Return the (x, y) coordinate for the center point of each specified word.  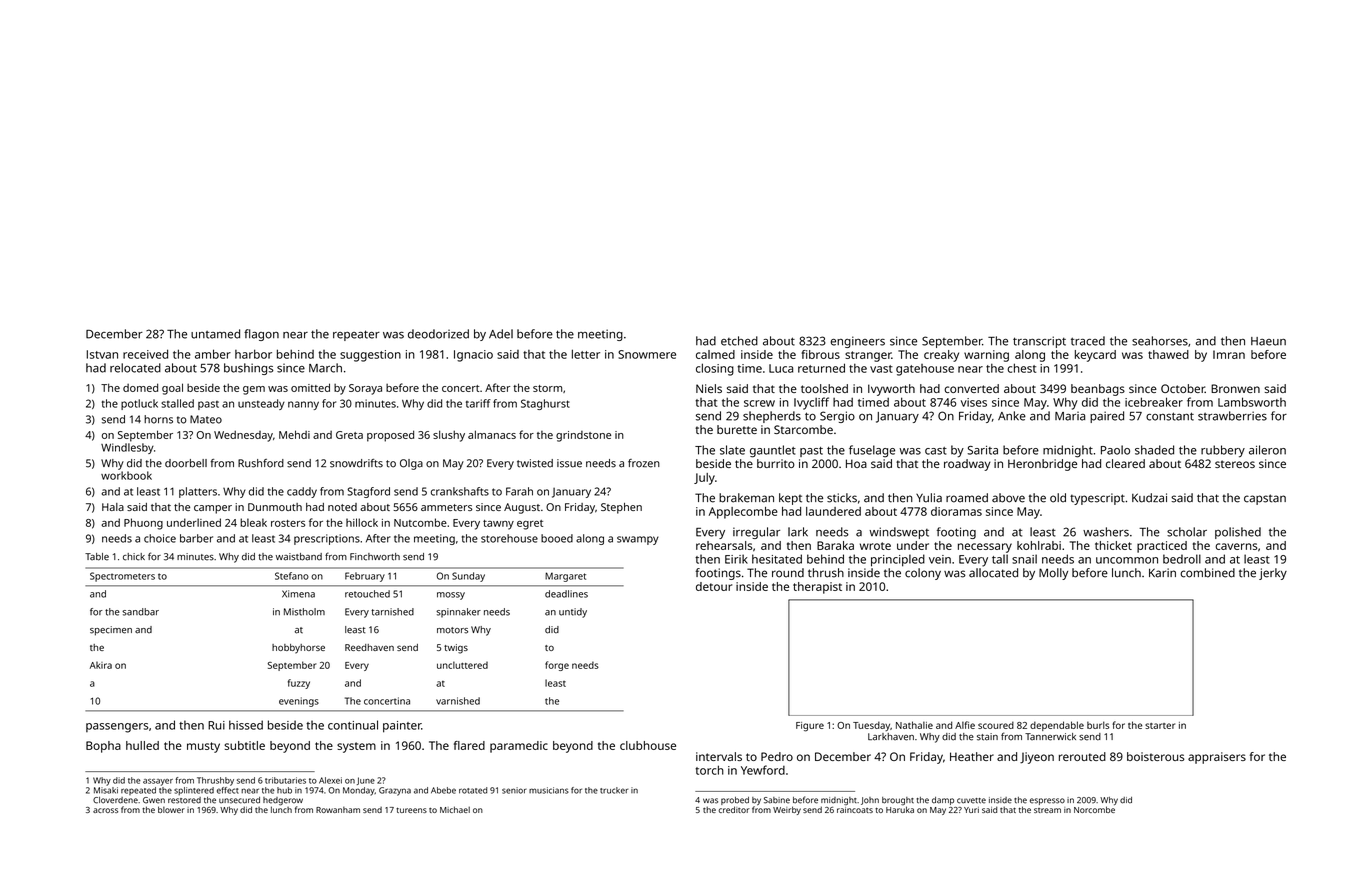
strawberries (1232, 416)
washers (1106, 532)
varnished (458, 701)
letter (586, 354)
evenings (299, 702)
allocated (993, 573)
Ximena (298, 594)
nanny (303, 405)
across (105, 810)
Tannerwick (1050, 737)
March (325, 368)
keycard (1095, 356)
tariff (478, 403)
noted (342, 507)
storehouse (509, 538)
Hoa (856, 463)
